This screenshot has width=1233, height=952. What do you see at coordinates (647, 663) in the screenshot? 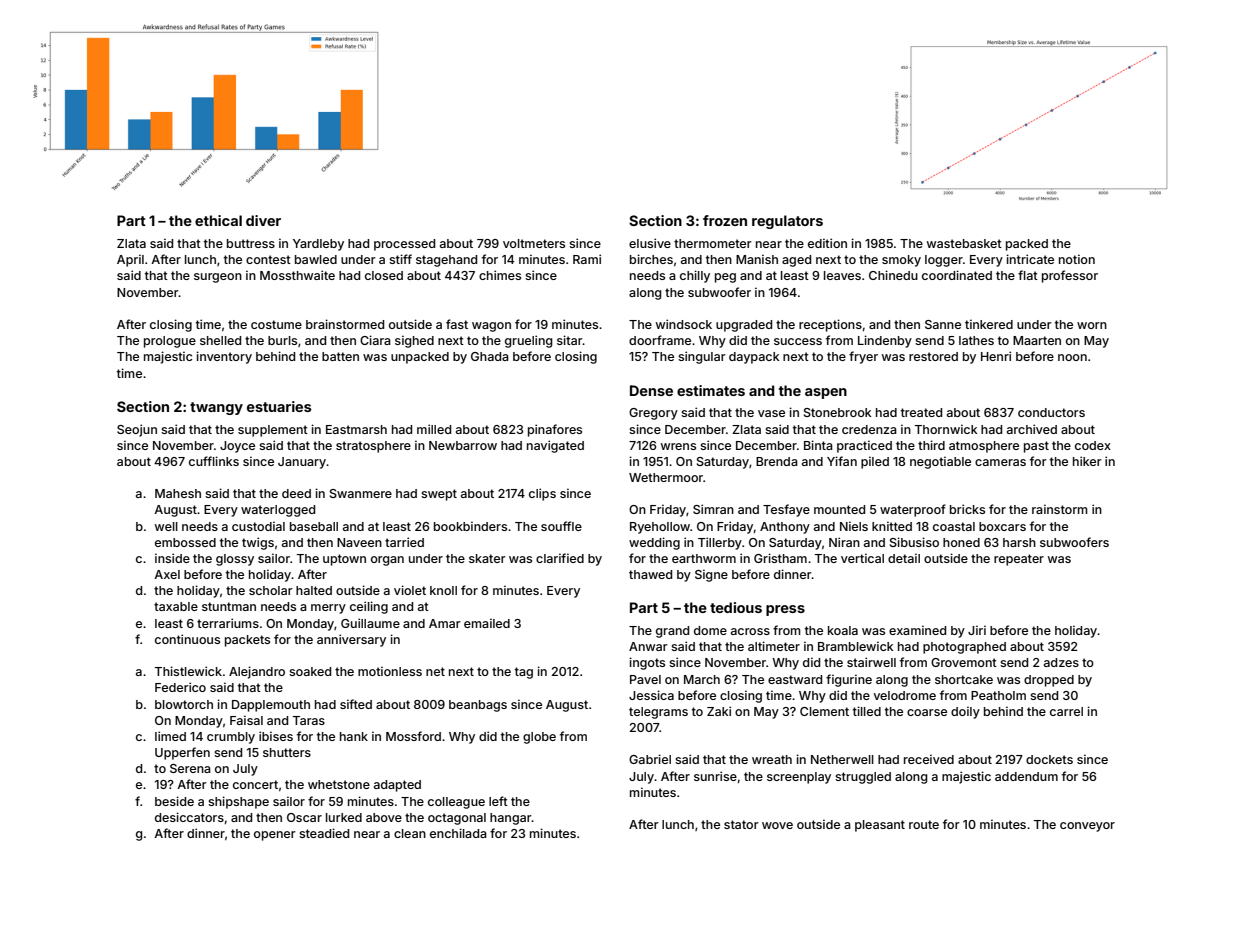
I see `ingots` at bounding box center [647, 663].
